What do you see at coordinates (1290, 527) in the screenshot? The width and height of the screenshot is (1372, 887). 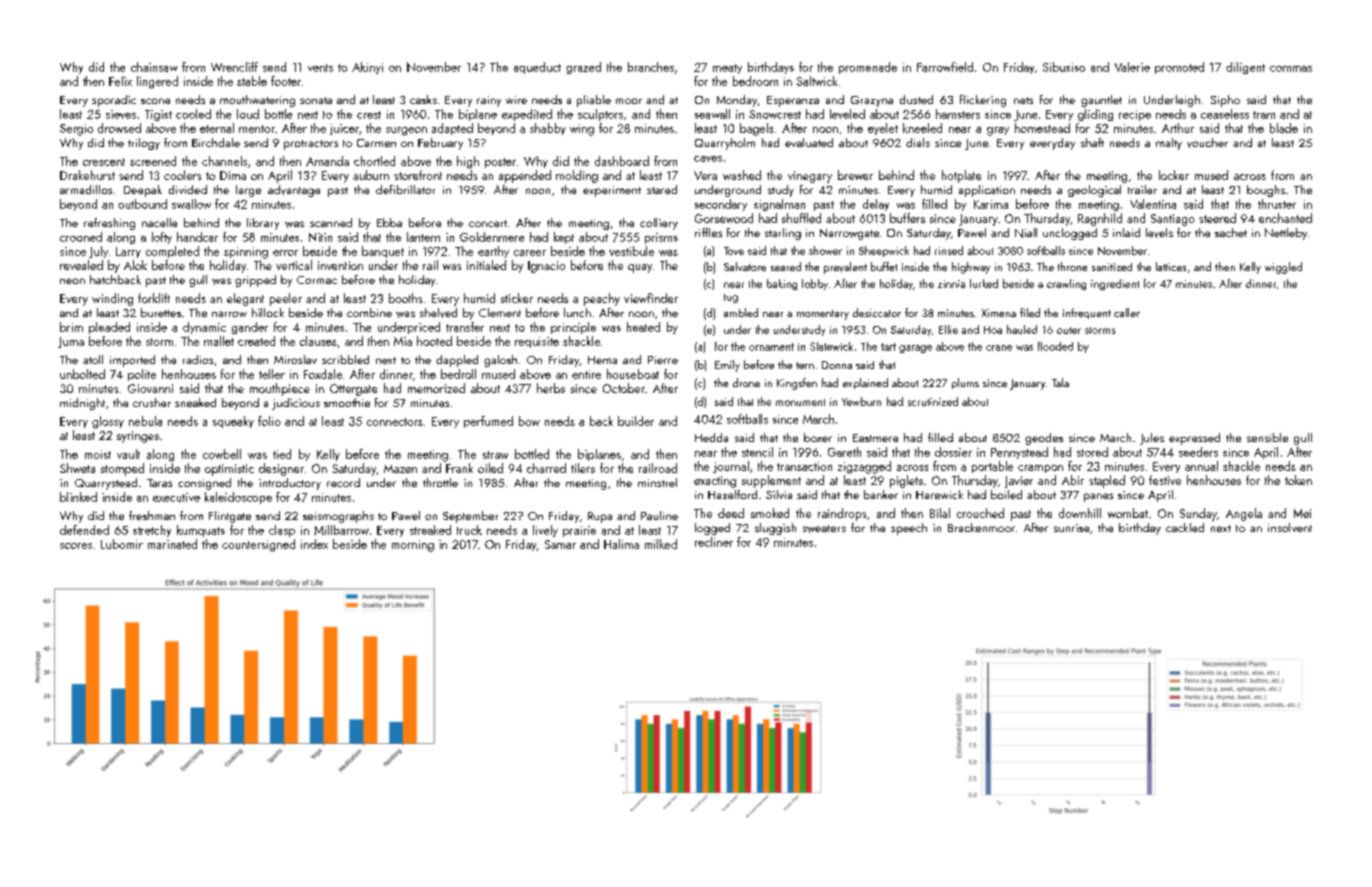 I see `insolvent` at bounding box center [1290, 527].
